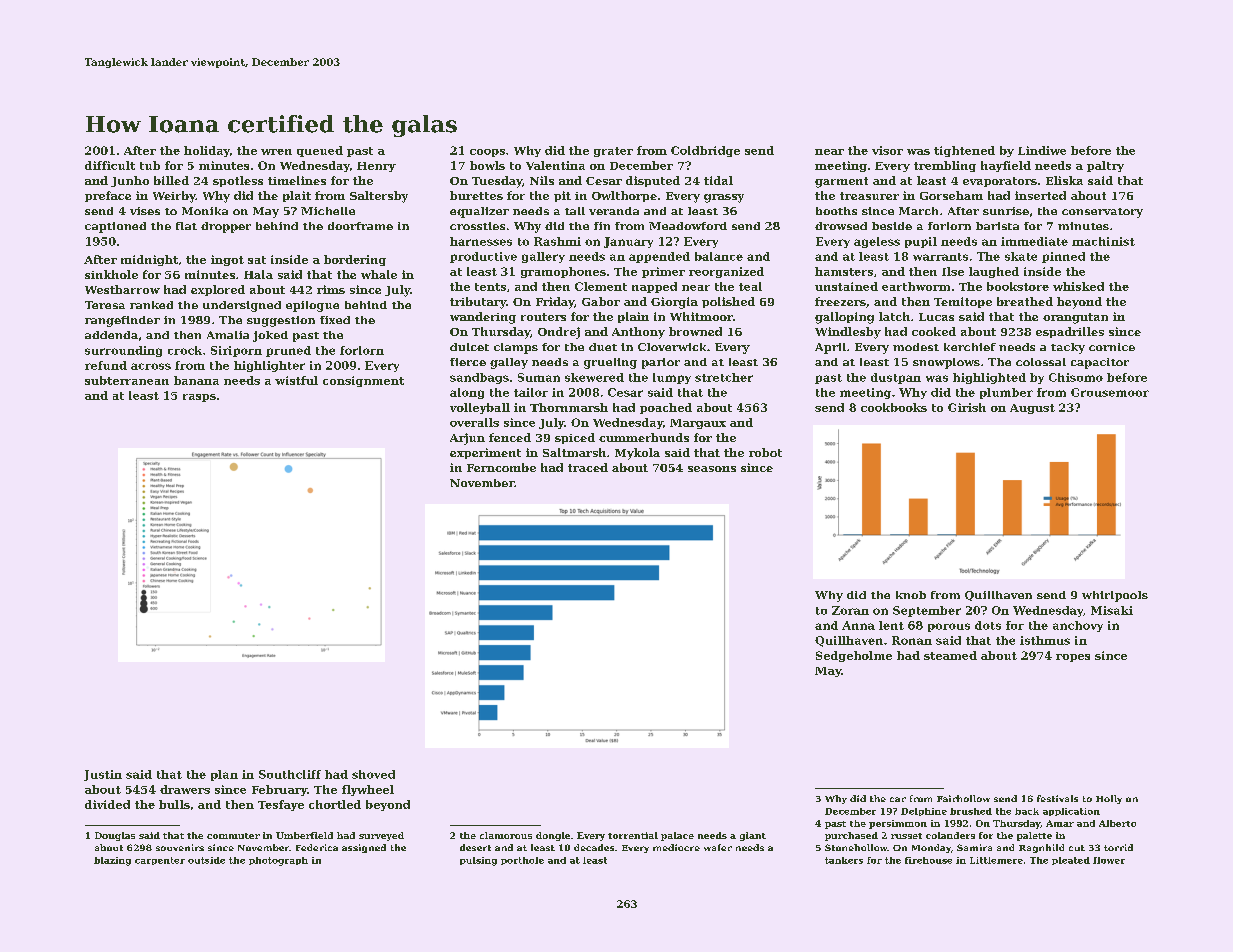 The image size is (1233, 952). I want to click on ropes, so click(1073, 658).
